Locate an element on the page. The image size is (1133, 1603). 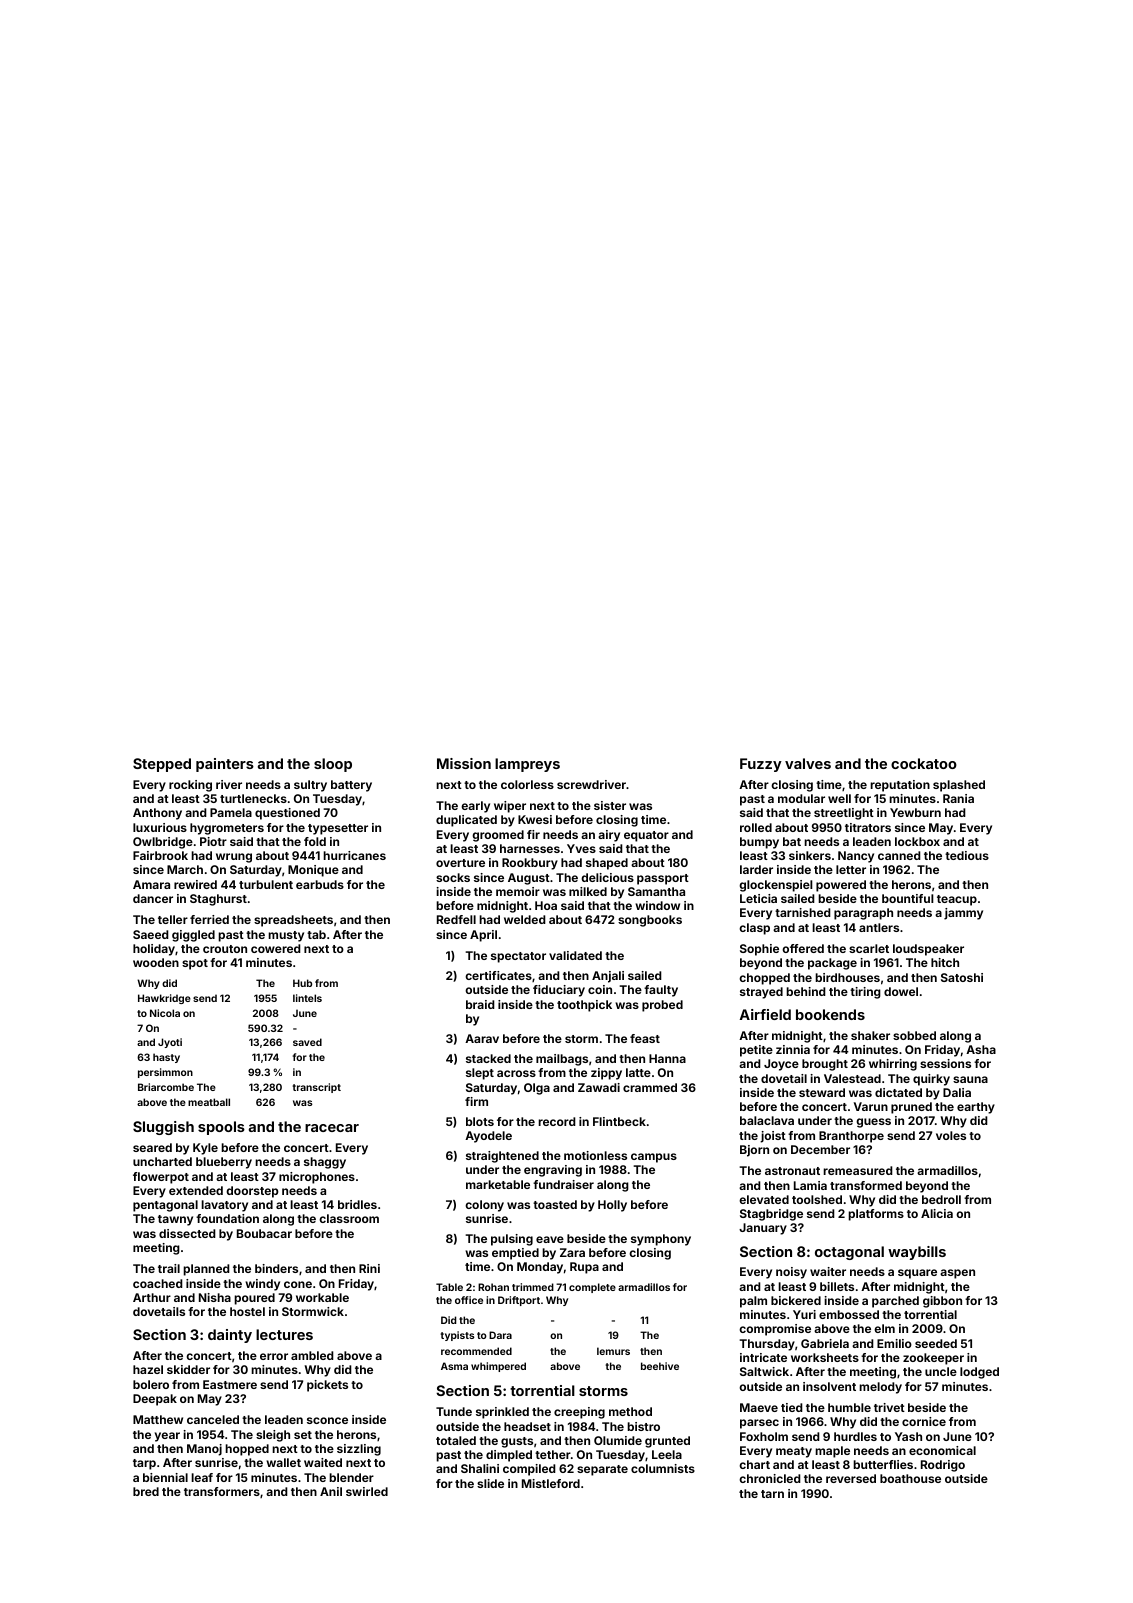
pickets is located at coordinates (327, 1386).
